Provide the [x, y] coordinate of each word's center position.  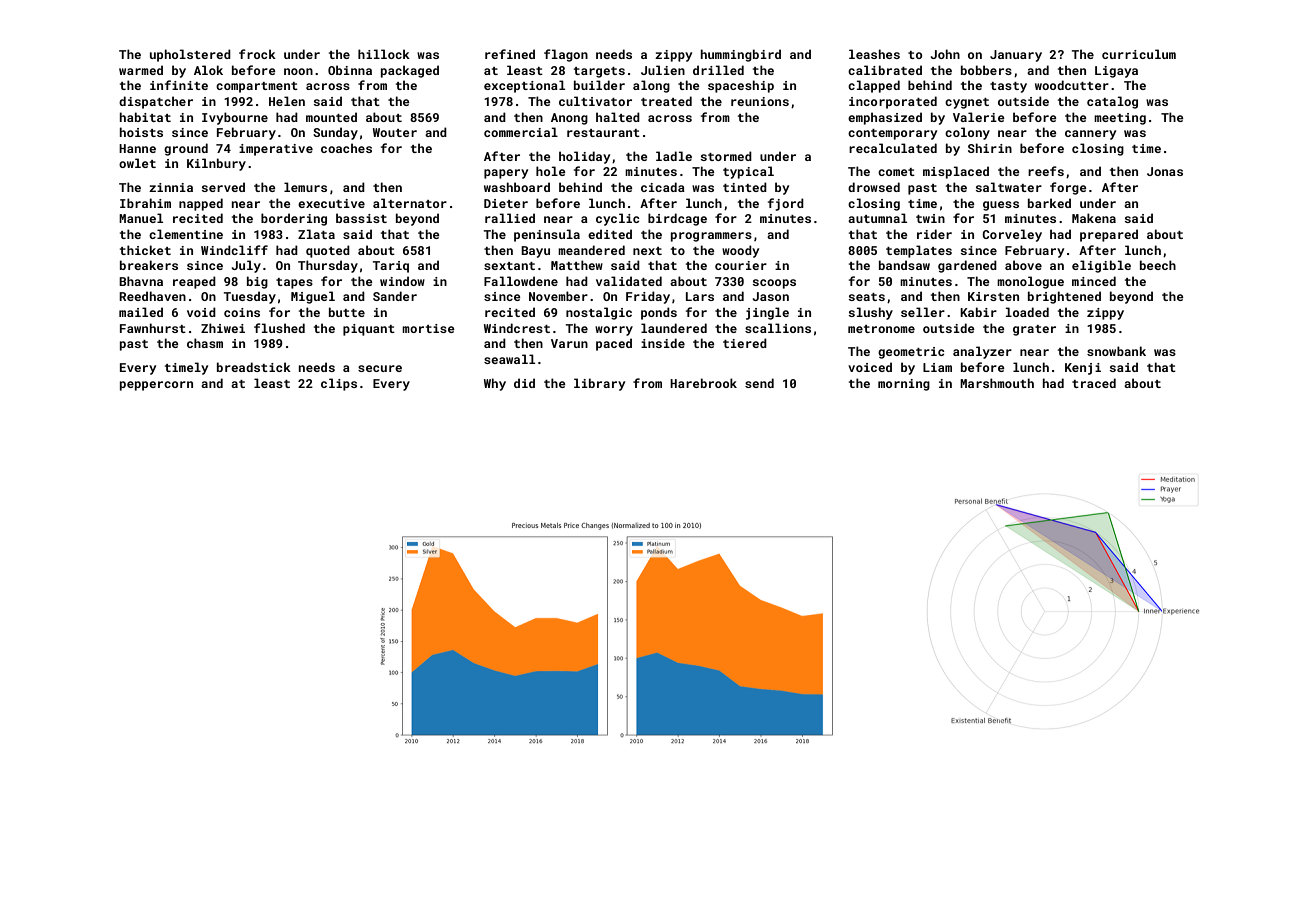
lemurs [305, 187]
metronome [881, 329]
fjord [786, 204]
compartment [257, 87]
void [201, 312]
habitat [145, 117]
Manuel [141, 218]
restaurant [603, 133]
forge [1068, 188]
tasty [1008, 87]
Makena [1094, 218]
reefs [1046, 171]
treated [666, 101]
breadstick [254, 367]
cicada [663, 187]
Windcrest [517, 328]
